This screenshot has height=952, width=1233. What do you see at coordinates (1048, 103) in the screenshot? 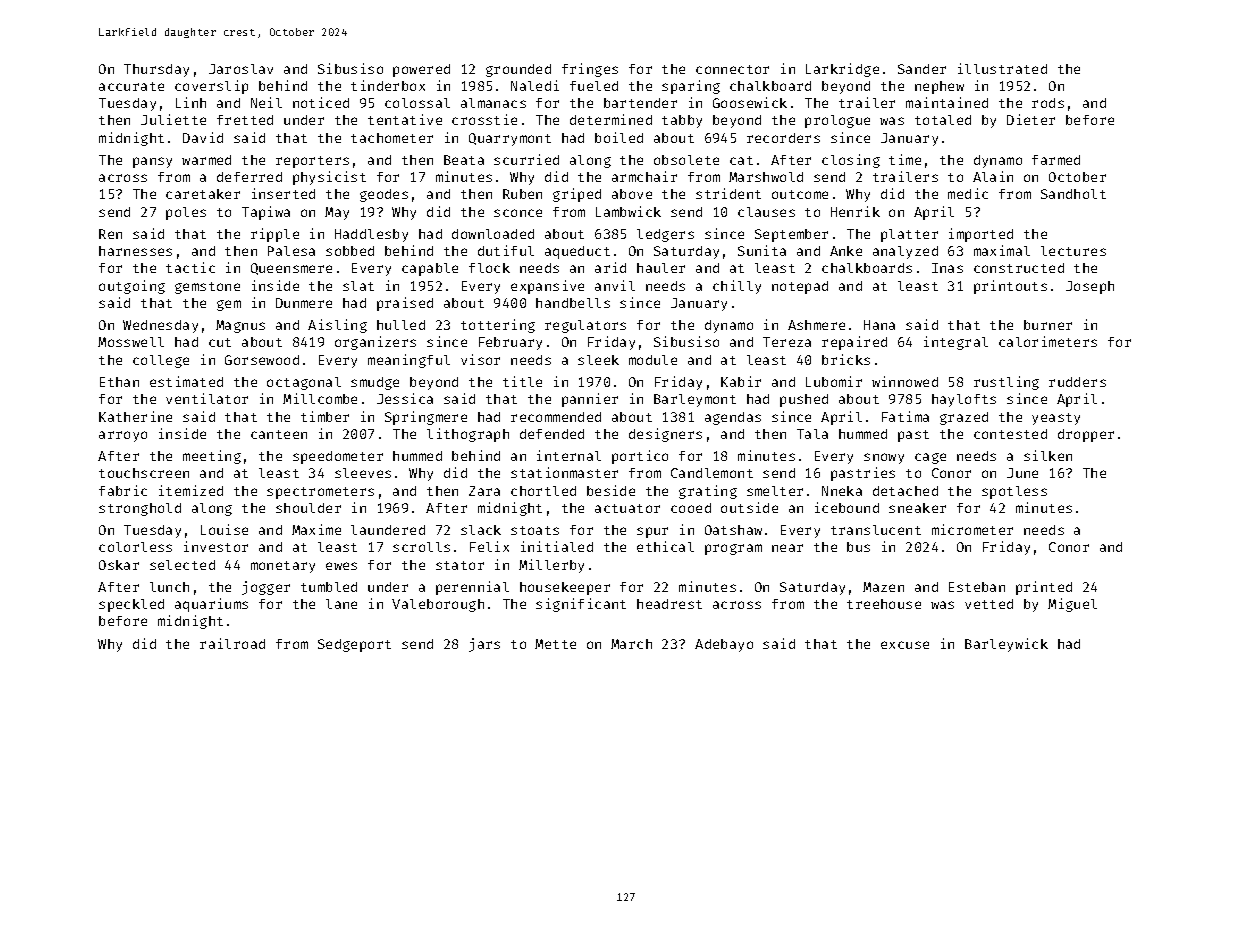
I see `rods` at bounding box center [1048, 103].
